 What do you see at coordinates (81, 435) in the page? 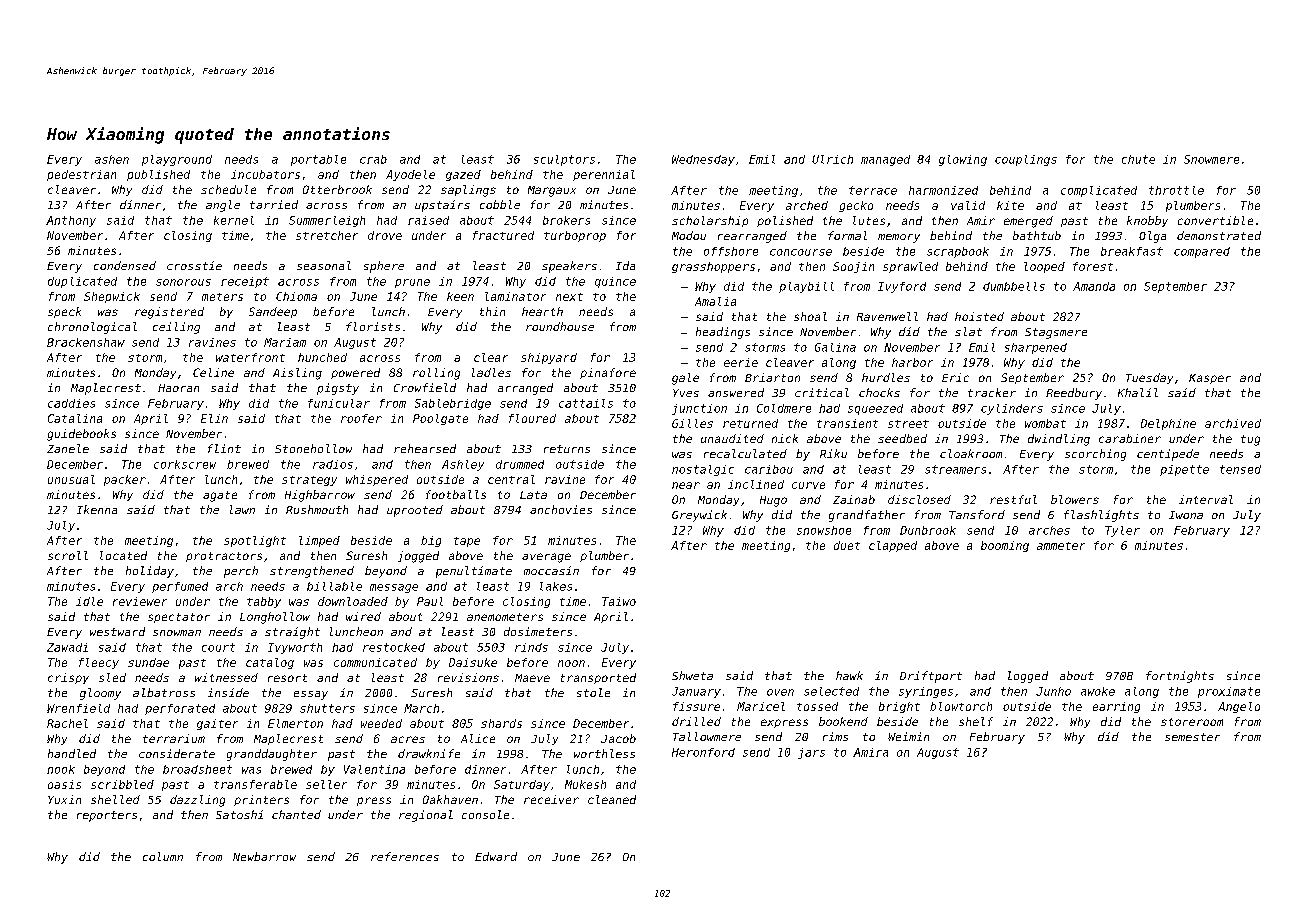
I see `guidebooks` at bounding box center [81, 435].
